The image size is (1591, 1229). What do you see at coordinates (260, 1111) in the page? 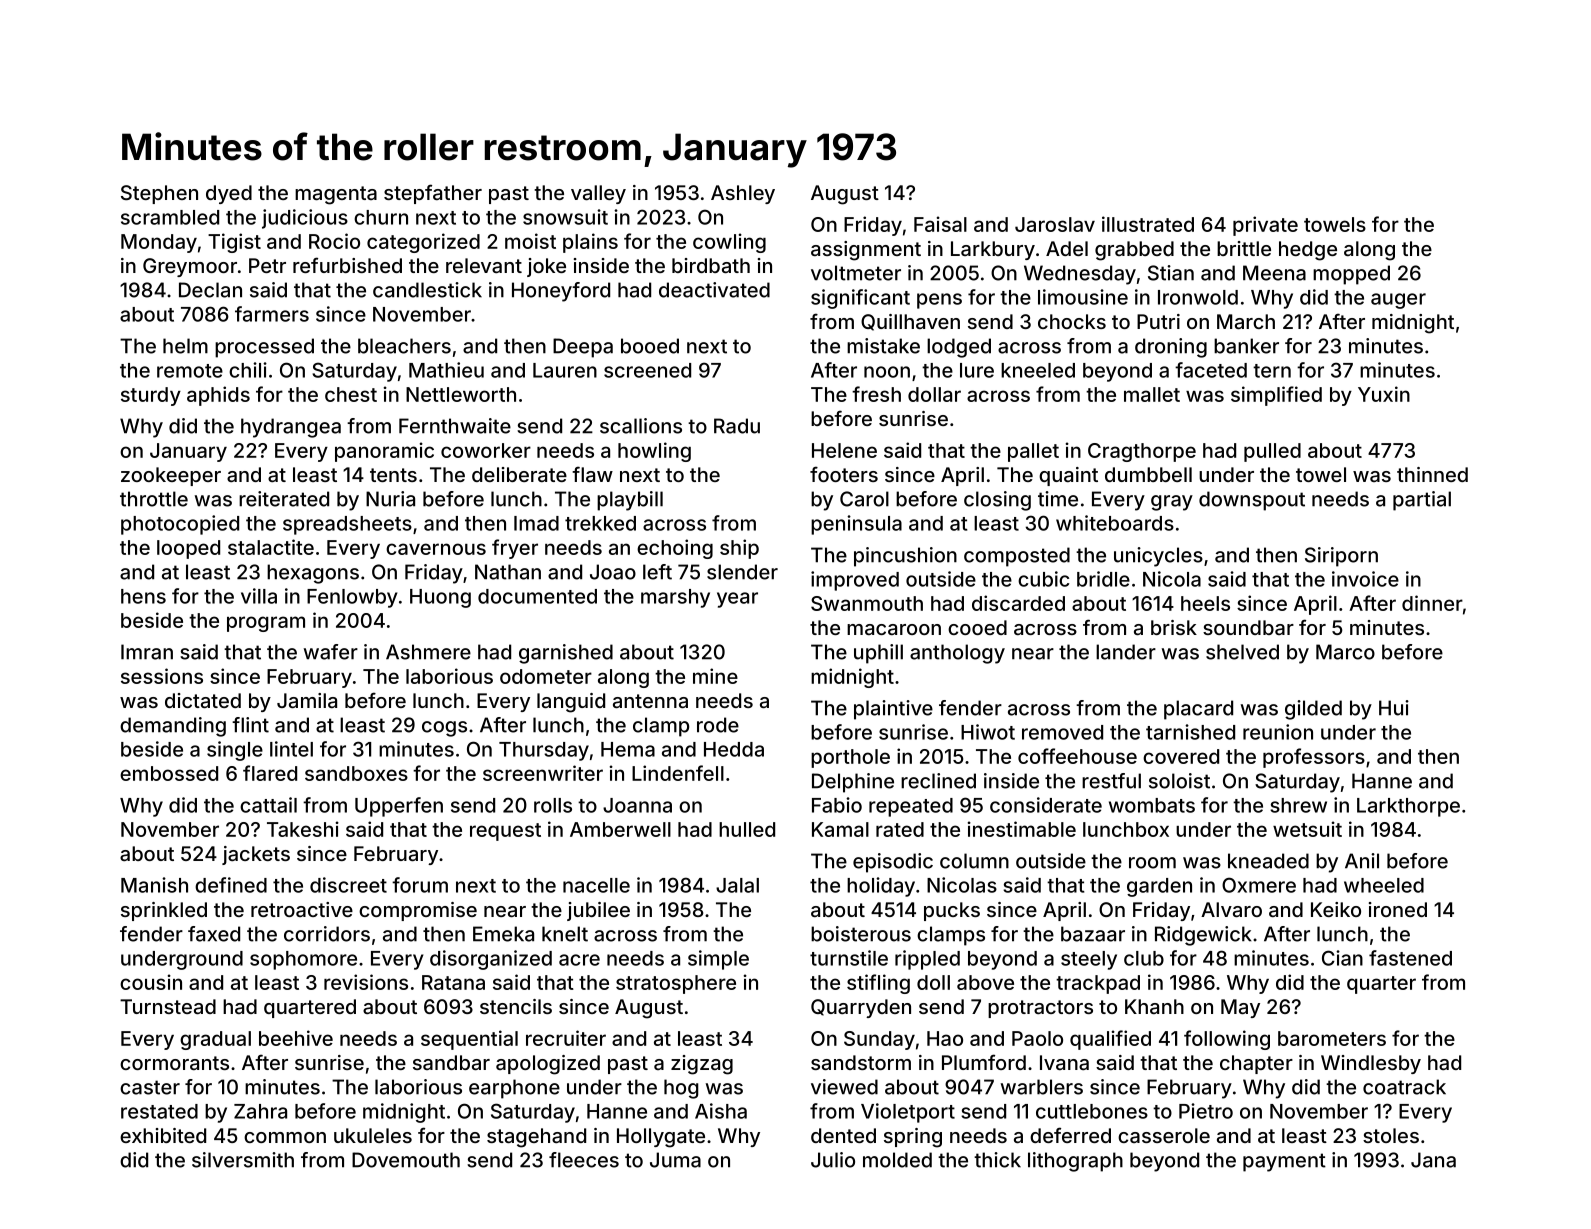
I see `Zahra` at bounding box center [260, 1111].
